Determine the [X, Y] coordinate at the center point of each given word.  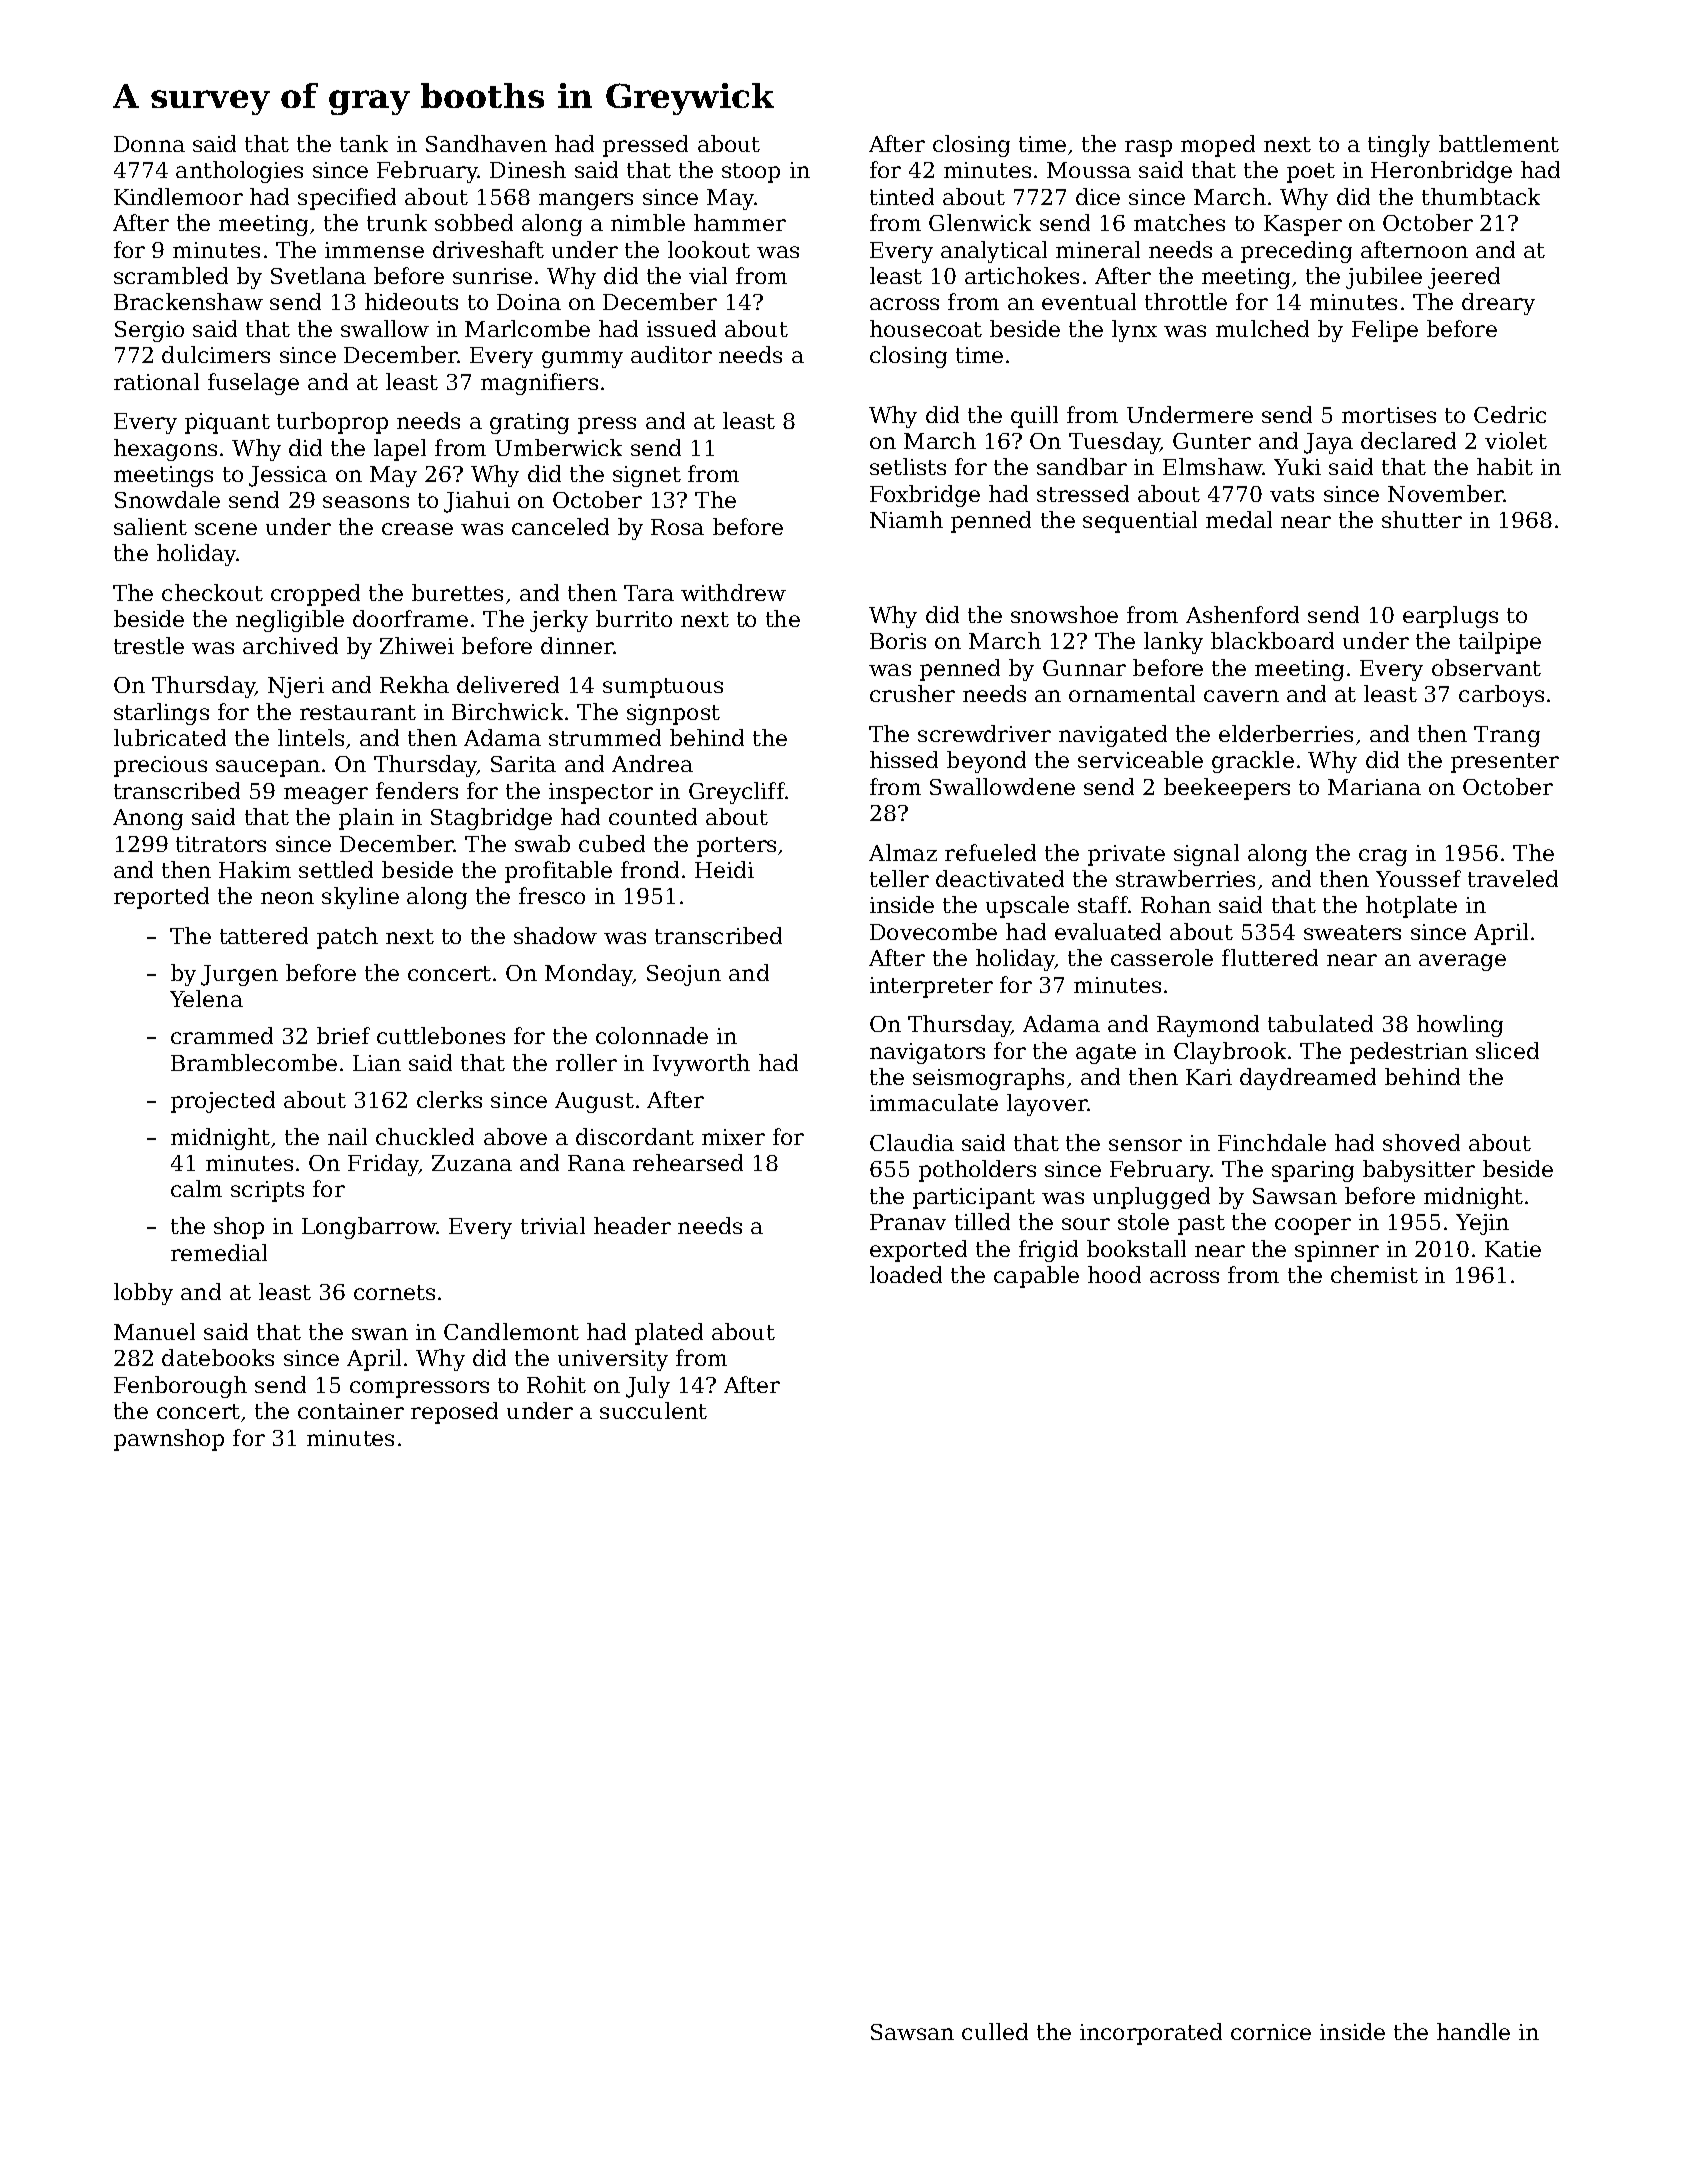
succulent [653, 1410]
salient [150, 526]
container [351, 1411]
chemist [1374, 1274]
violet [1516, 440]
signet [647, 476]
